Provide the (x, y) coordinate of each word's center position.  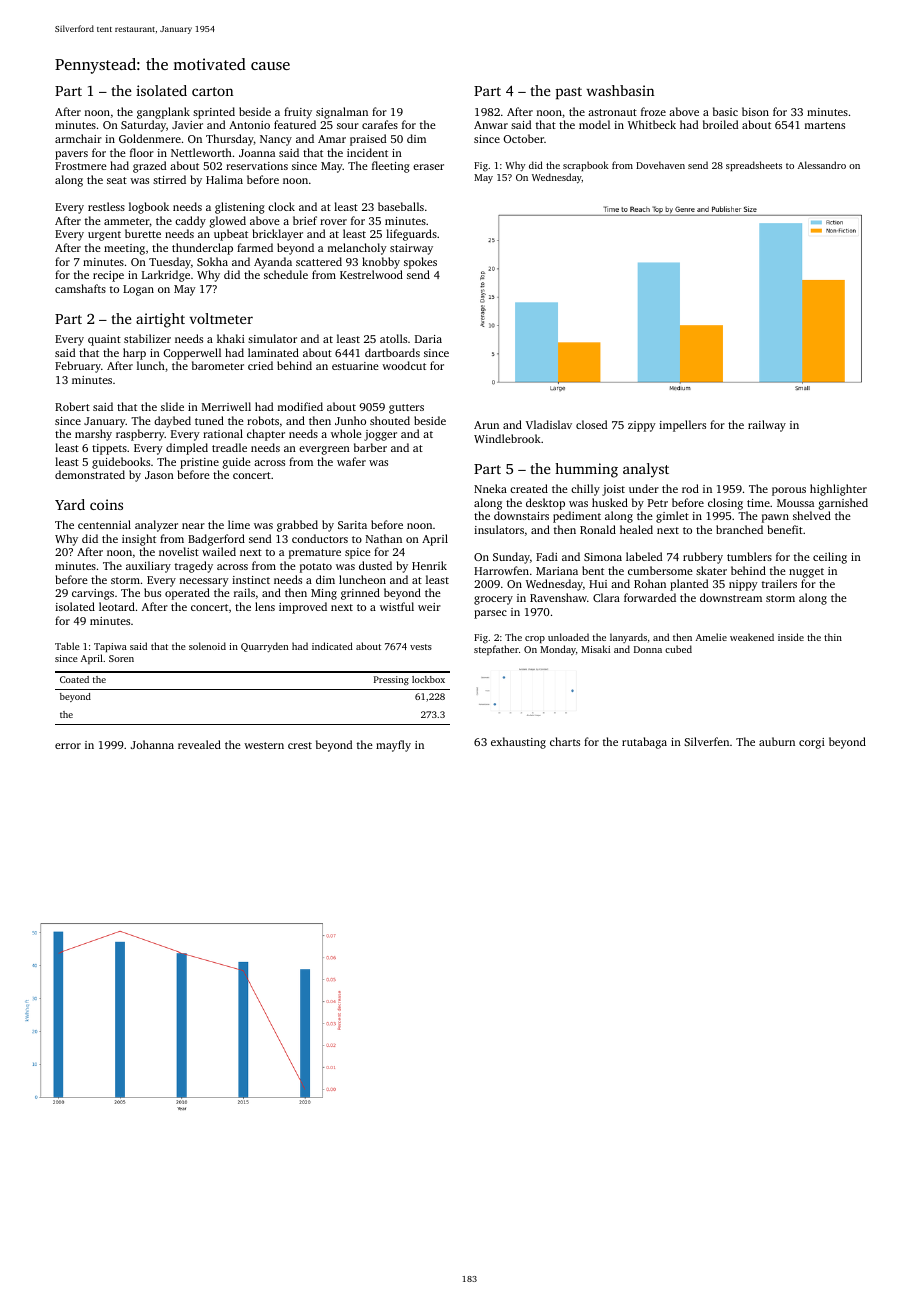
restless (106, 206)
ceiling (830, 558)
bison (755, 111)
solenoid (207, 646)
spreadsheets (754, 166)
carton (212, 91)
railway (767, 426)
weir (429, 607)
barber (370, 447)
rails (244, 592)
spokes (420, 263)
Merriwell (226, 406)
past (569, 93)
